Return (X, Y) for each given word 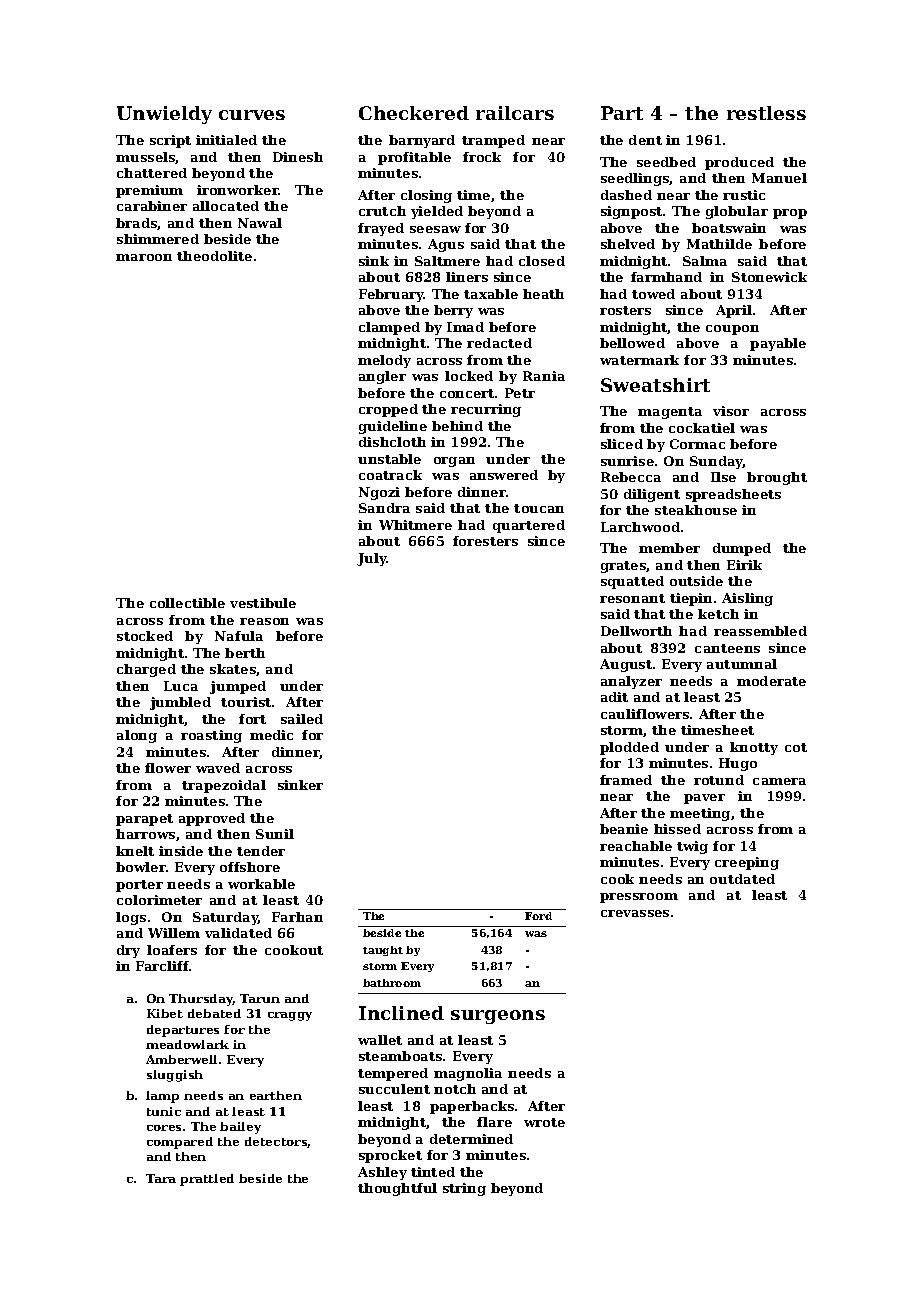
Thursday (201, 1000)
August (626, 665)
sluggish (175, 1076)
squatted (632, 582)
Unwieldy (164, 115)
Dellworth (636, 631)
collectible (187, 603)
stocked (145, 636)
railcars (515, 113)
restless (766, 113)
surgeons (498, 1017)
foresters (485, 541)
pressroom (639, 898)
